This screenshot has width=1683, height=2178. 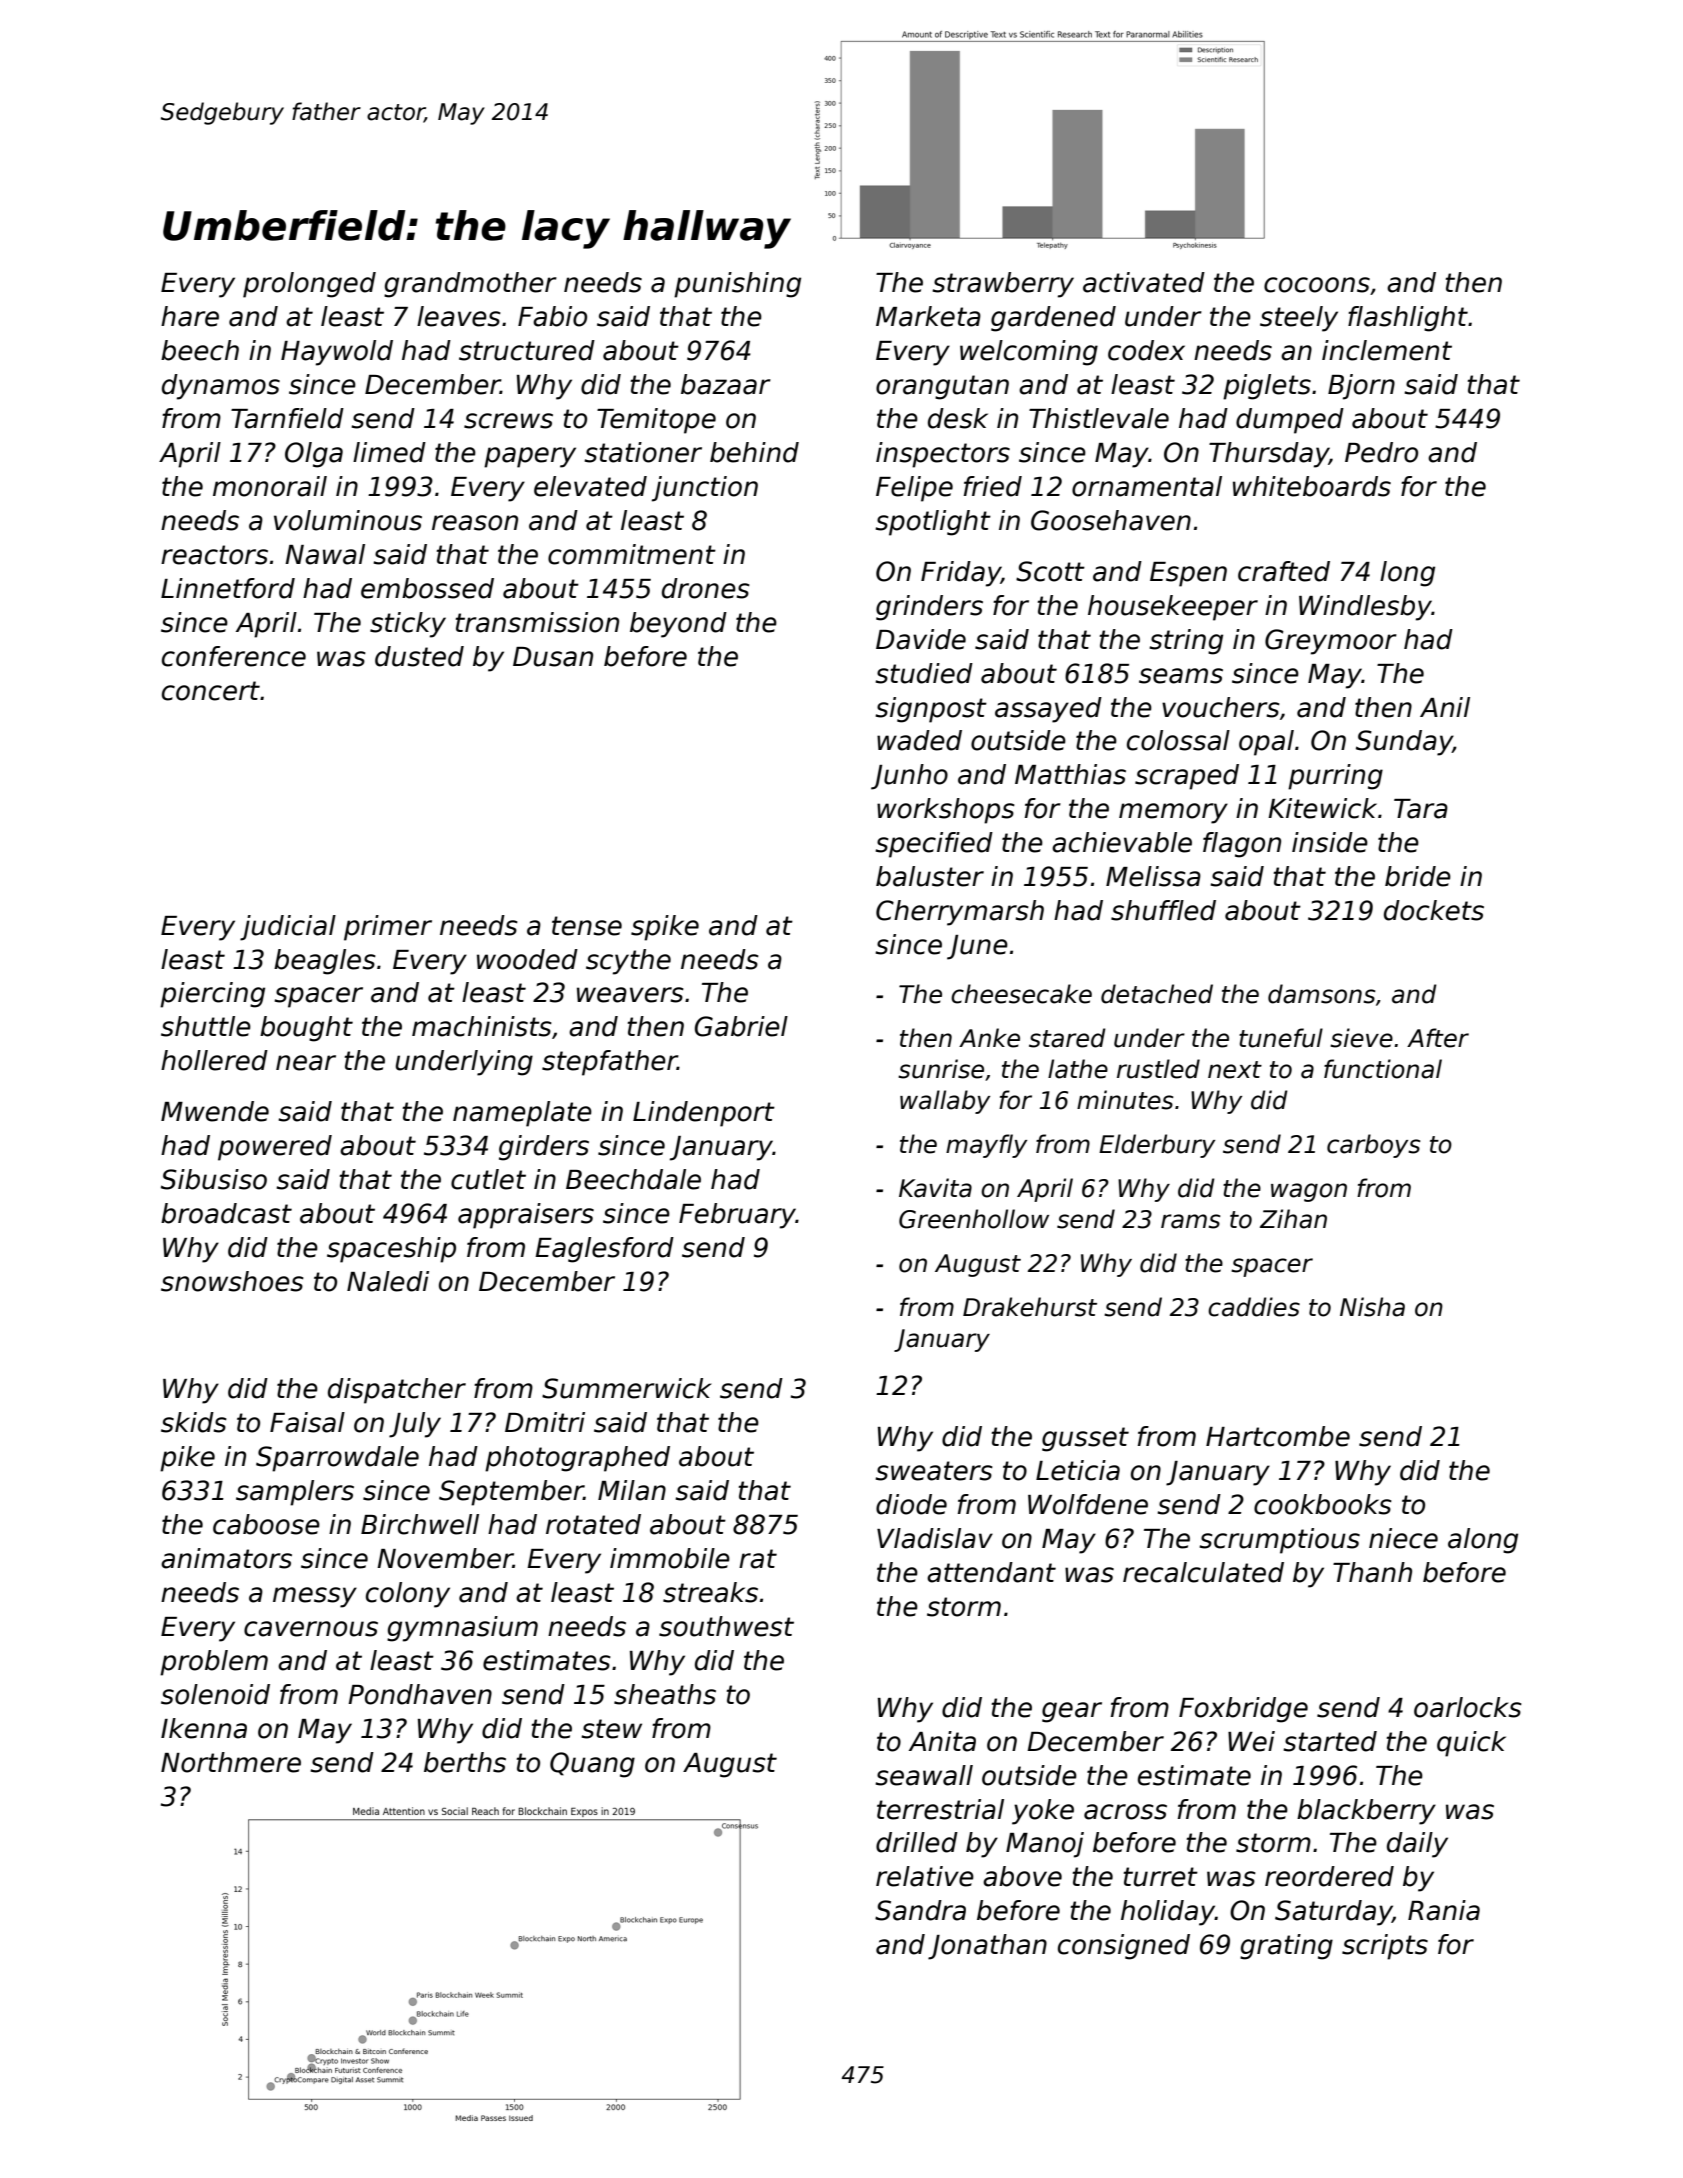 I want to click on gear, so click(x=1072, y=1712).
